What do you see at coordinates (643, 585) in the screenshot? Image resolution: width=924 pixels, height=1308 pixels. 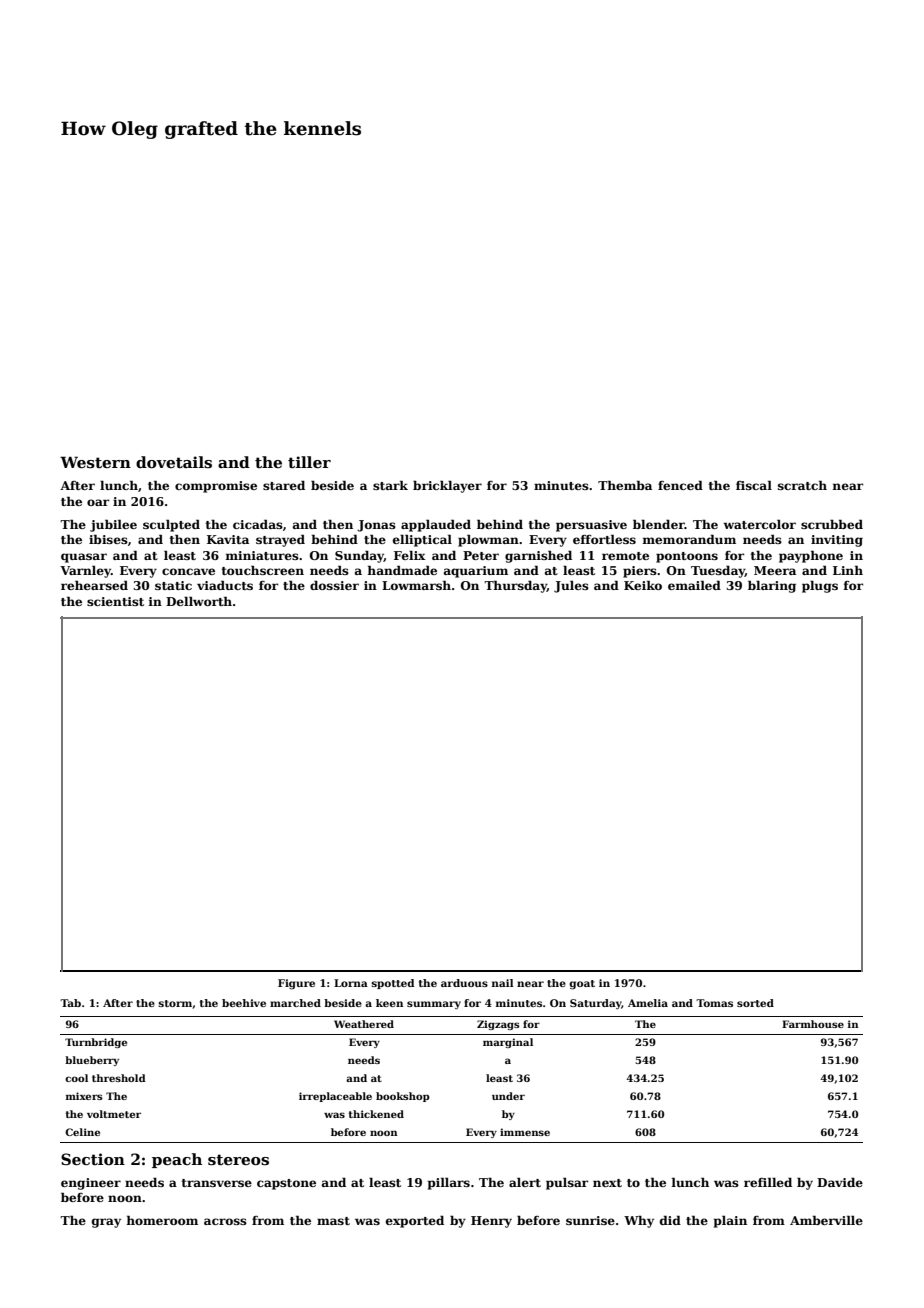 I see `Keiko` at bounding box center [643, 585].
